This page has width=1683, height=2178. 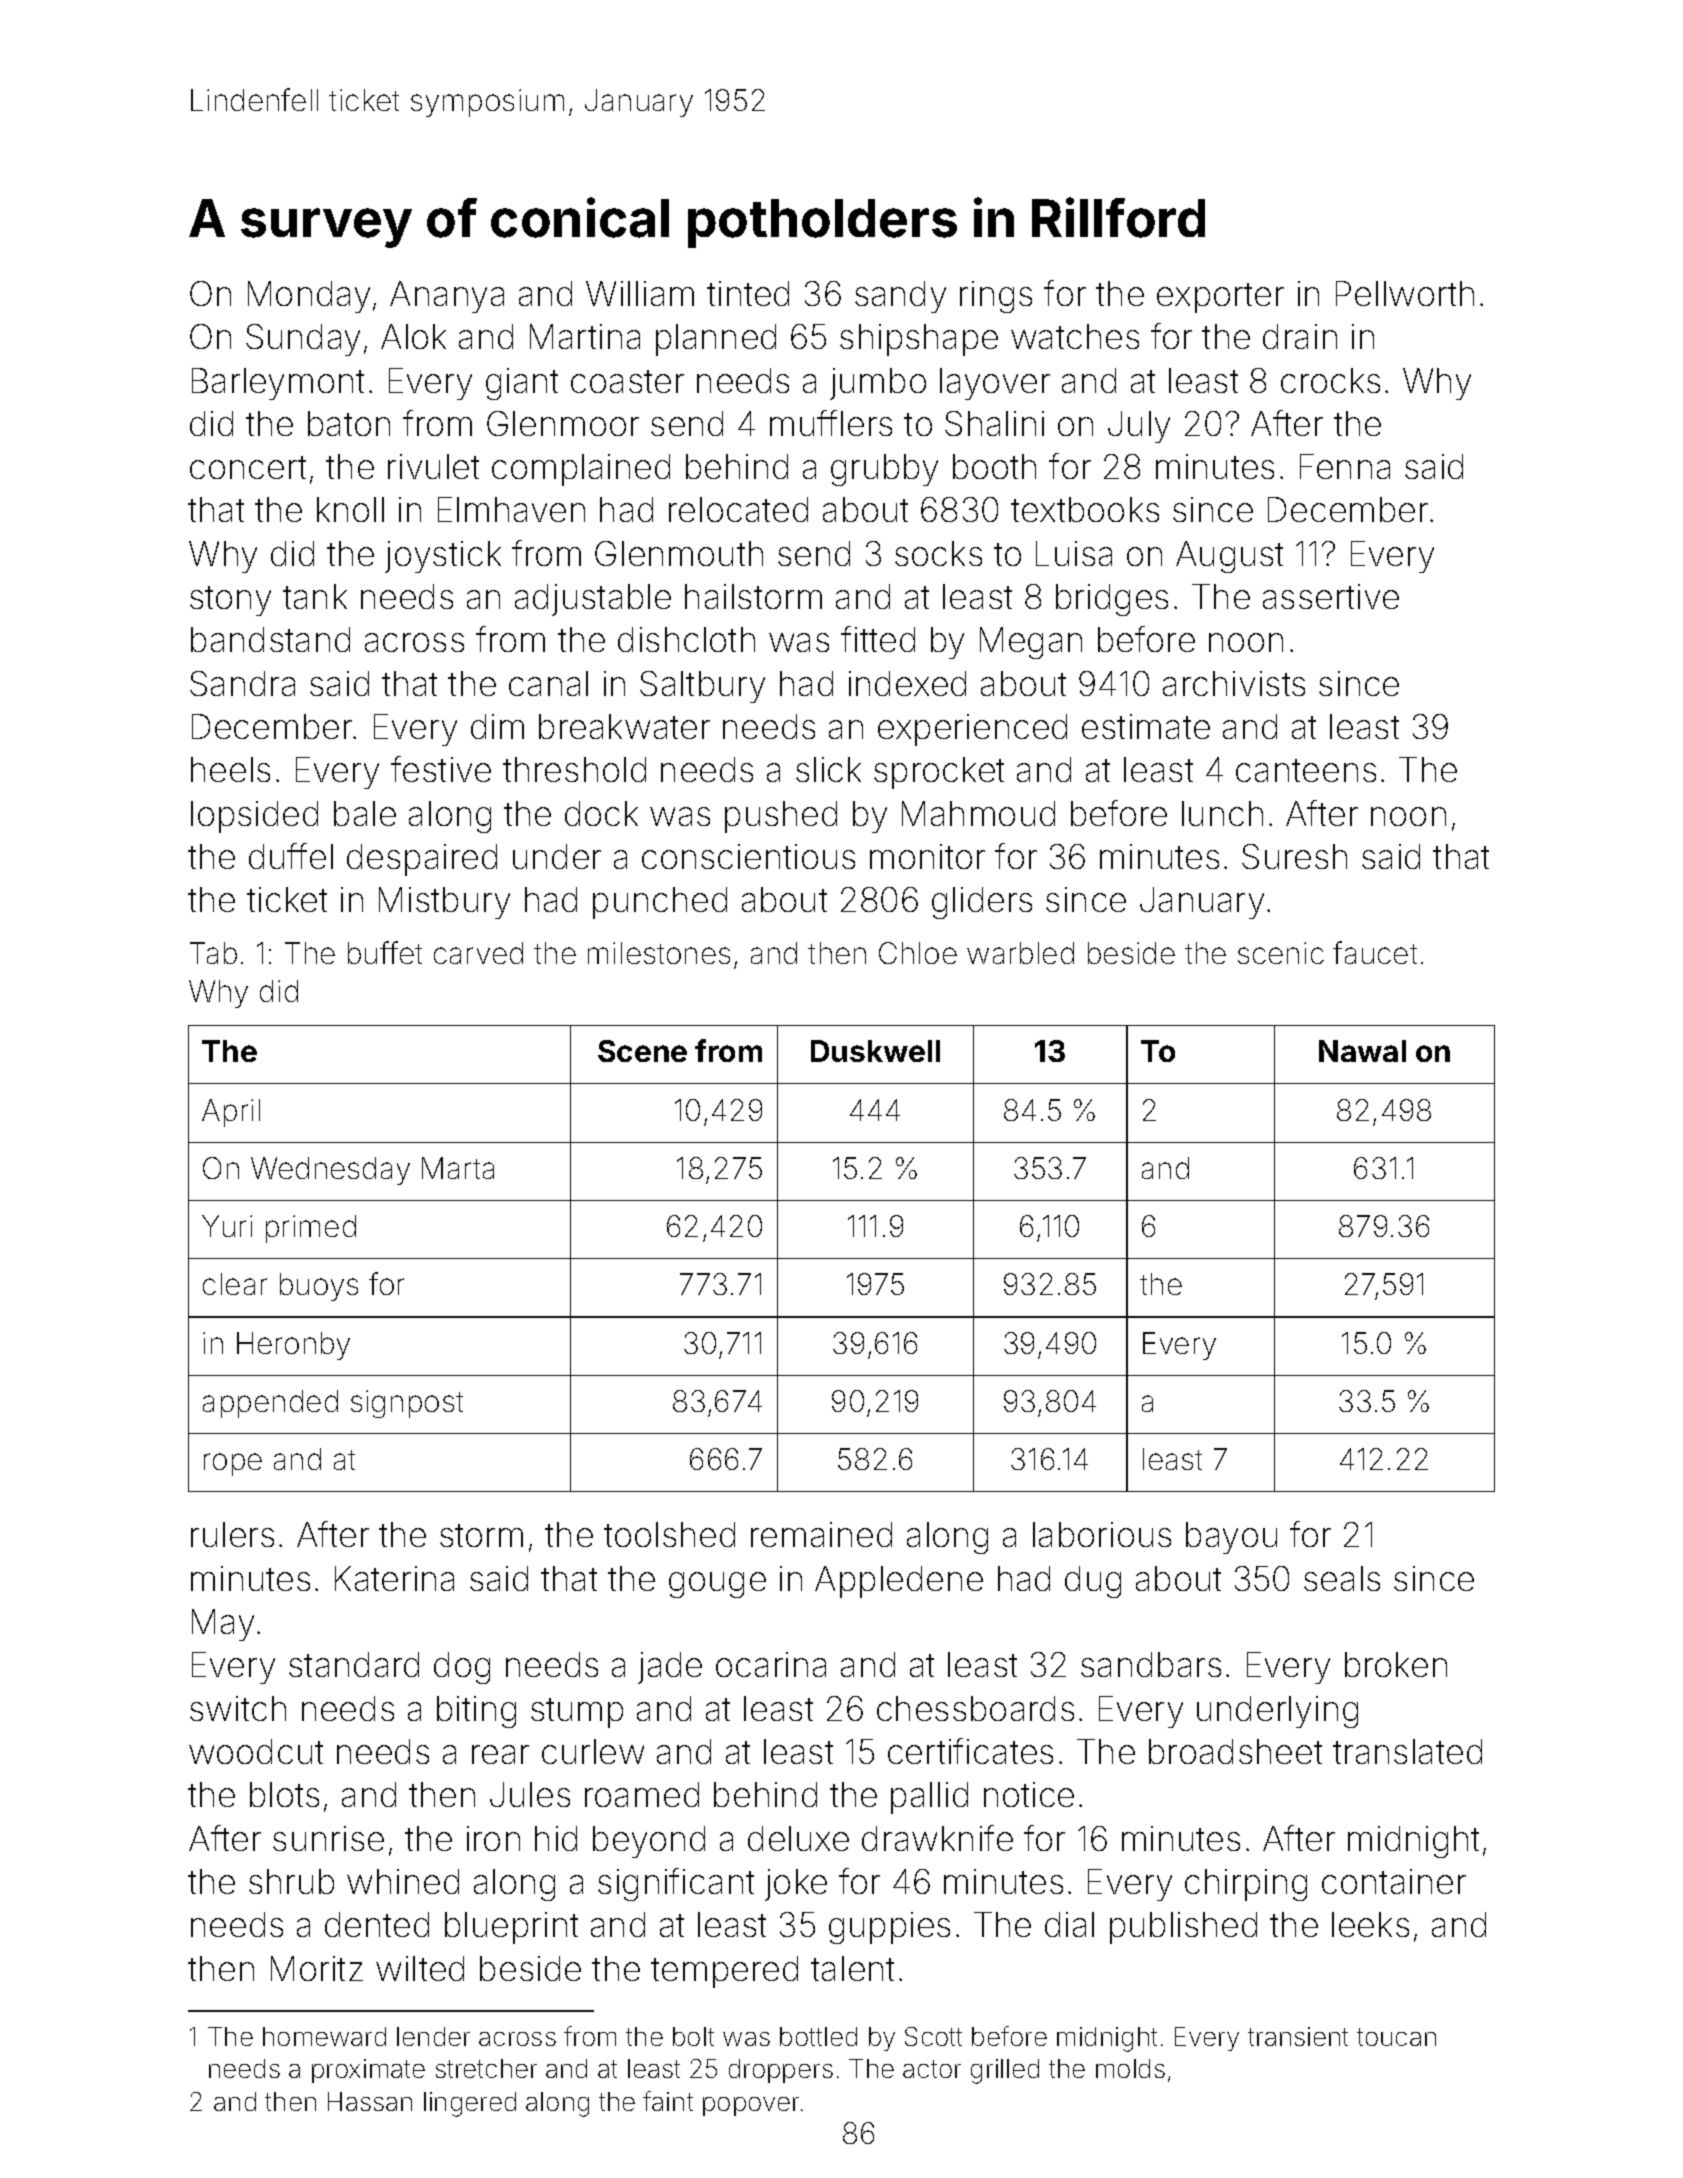 I want to click on remained, so click(x=821, y=1534).
